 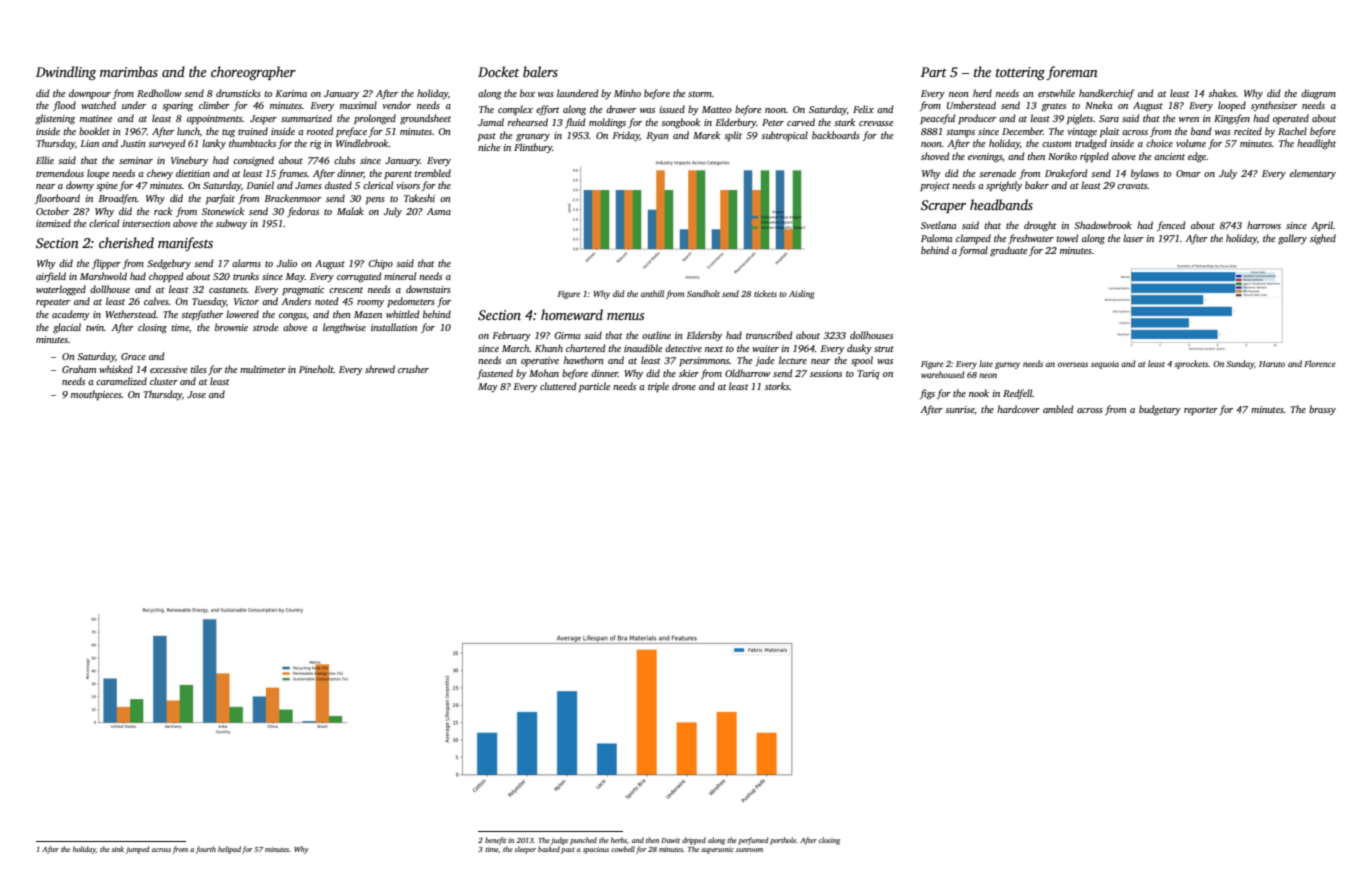 What do you see at coordinates (783, 841) in the screenshot?
I see `porthole` at bounding box center [783, 841].
